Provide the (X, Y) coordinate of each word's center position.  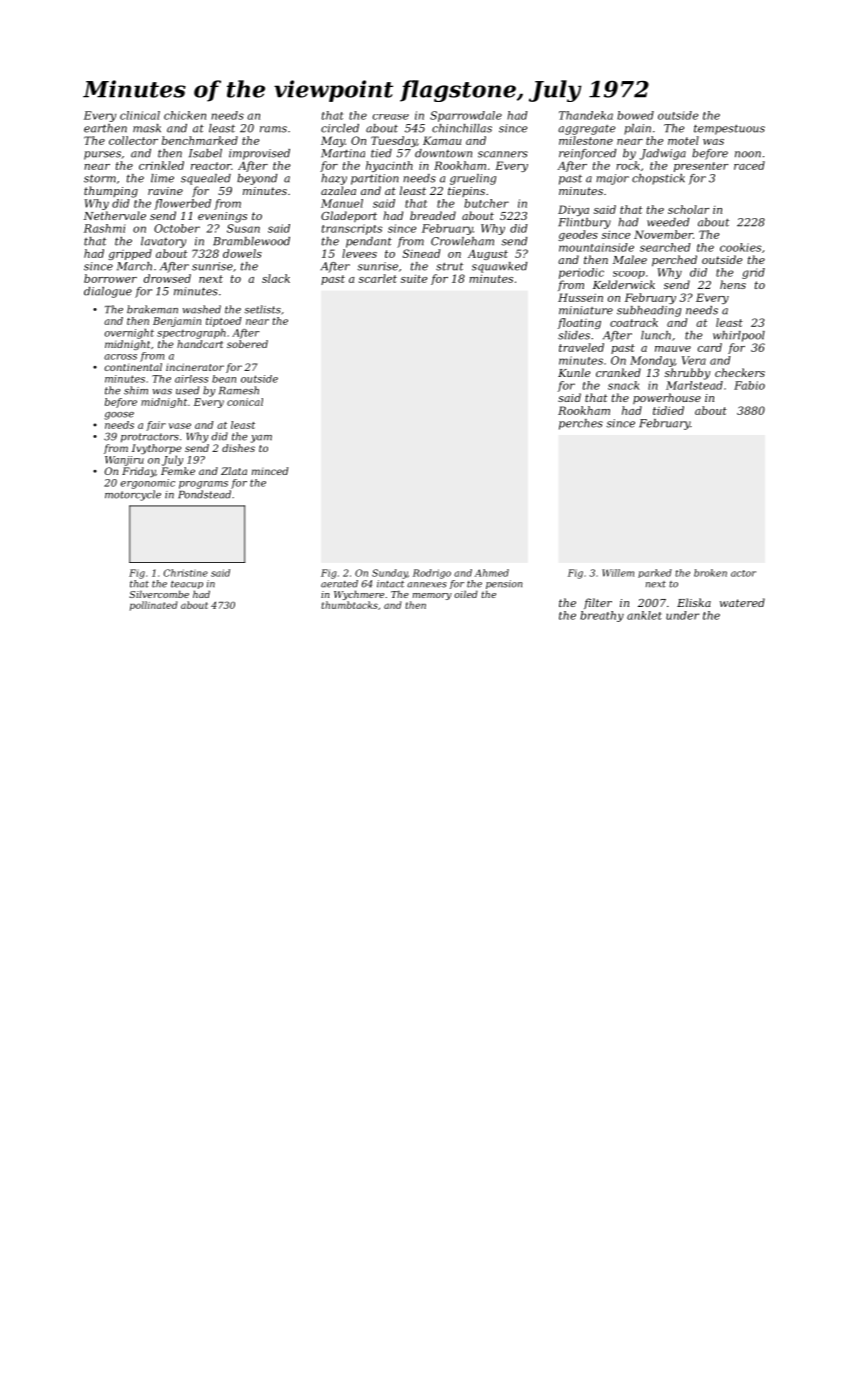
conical (245, 402)
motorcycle (133, 495)
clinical (140, 115)
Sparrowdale (466, 116)
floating (579, 323)
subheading (649, 311)
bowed (635, 115)
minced (270, 471)
